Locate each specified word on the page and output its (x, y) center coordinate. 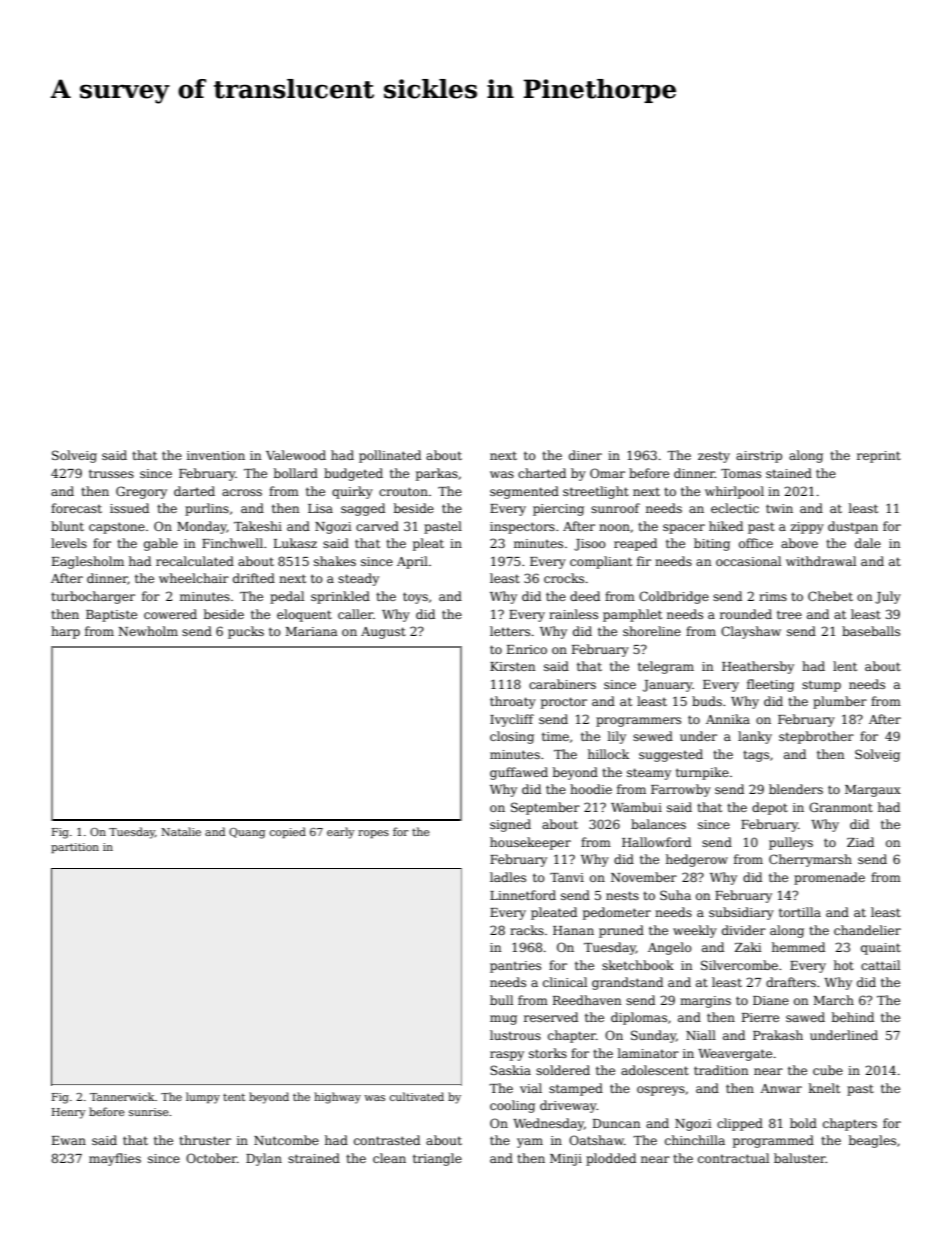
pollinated (390, 456)
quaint (881, 949)
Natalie (181, 831)
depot (770, 808)
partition (75, 848)
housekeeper (530, 843)
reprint (879, 457)
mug (503, 1020)
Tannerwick (122, 1096)
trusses (111, 473)
